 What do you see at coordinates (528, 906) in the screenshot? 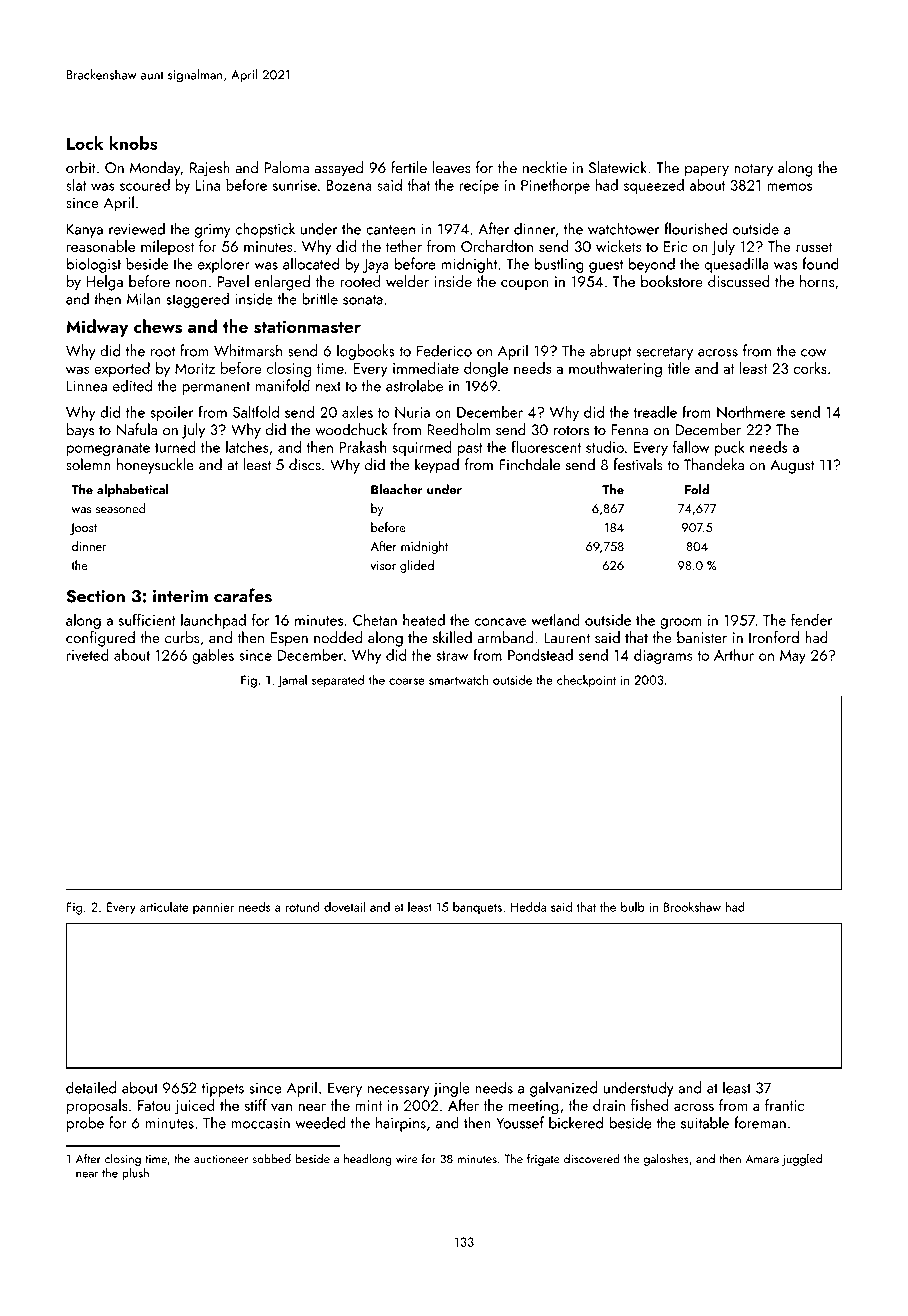
I see `Hedda` at bounding box center [528, 906].
